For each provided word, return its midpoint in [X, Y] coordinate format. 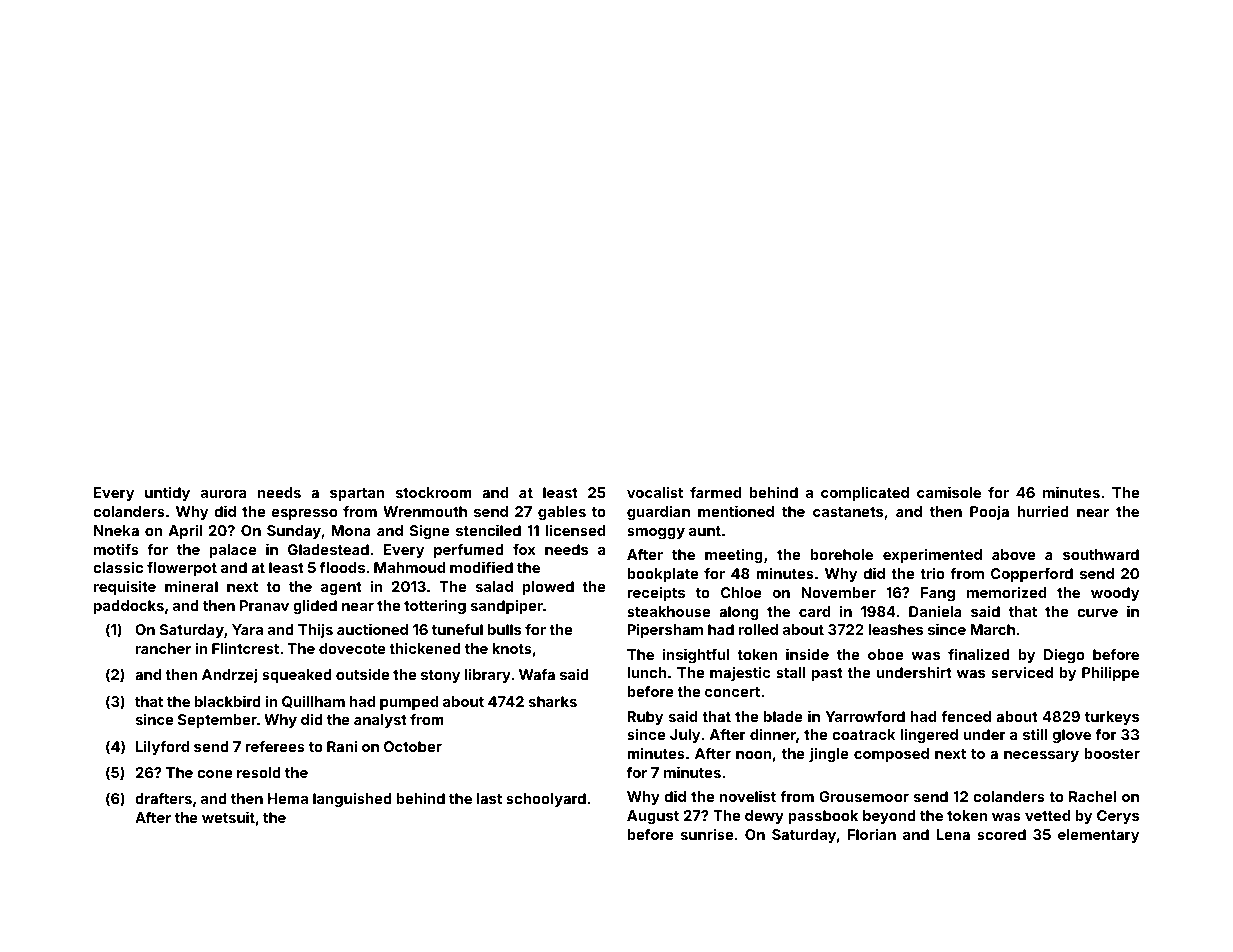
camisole [949, 492]
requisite [125, 587]
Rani [342, 746]
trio [932, 573]
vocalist [655, 492]
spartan [357, 494]
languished [352, 799]
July [685, 736]
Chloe [741, 592]
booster [1112, 753]
